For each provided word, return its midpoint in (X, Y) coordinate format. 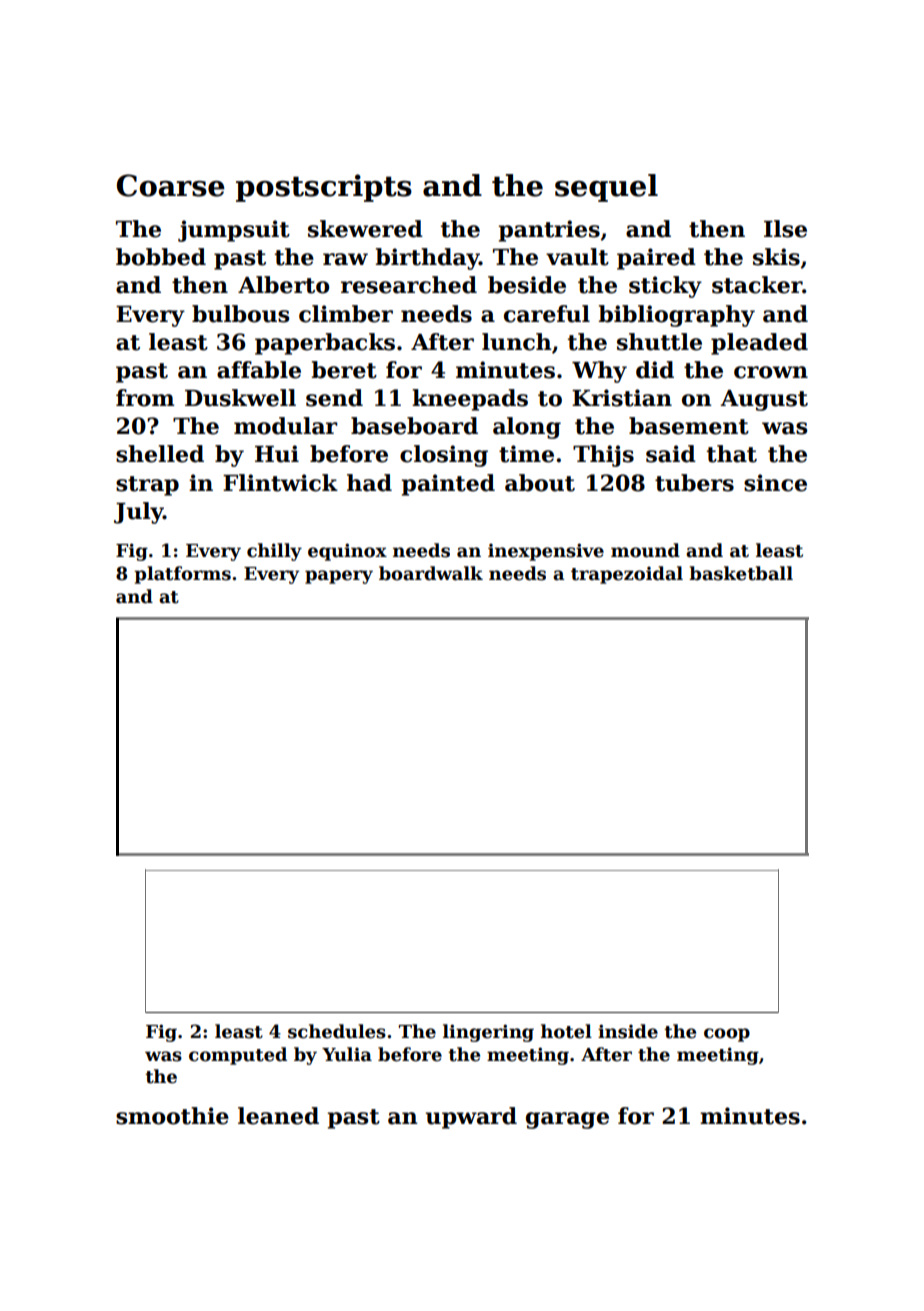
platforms (182, 575)
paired (656, 259)
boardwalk (431, 573)
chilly (274, 552)
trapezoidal (627, 575)
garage (567, 1120)
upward (471, 1118)
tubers (694, 483)
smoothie (172, 1116)
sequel (606, 188)
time (526, 454)
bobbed (161, 257)
